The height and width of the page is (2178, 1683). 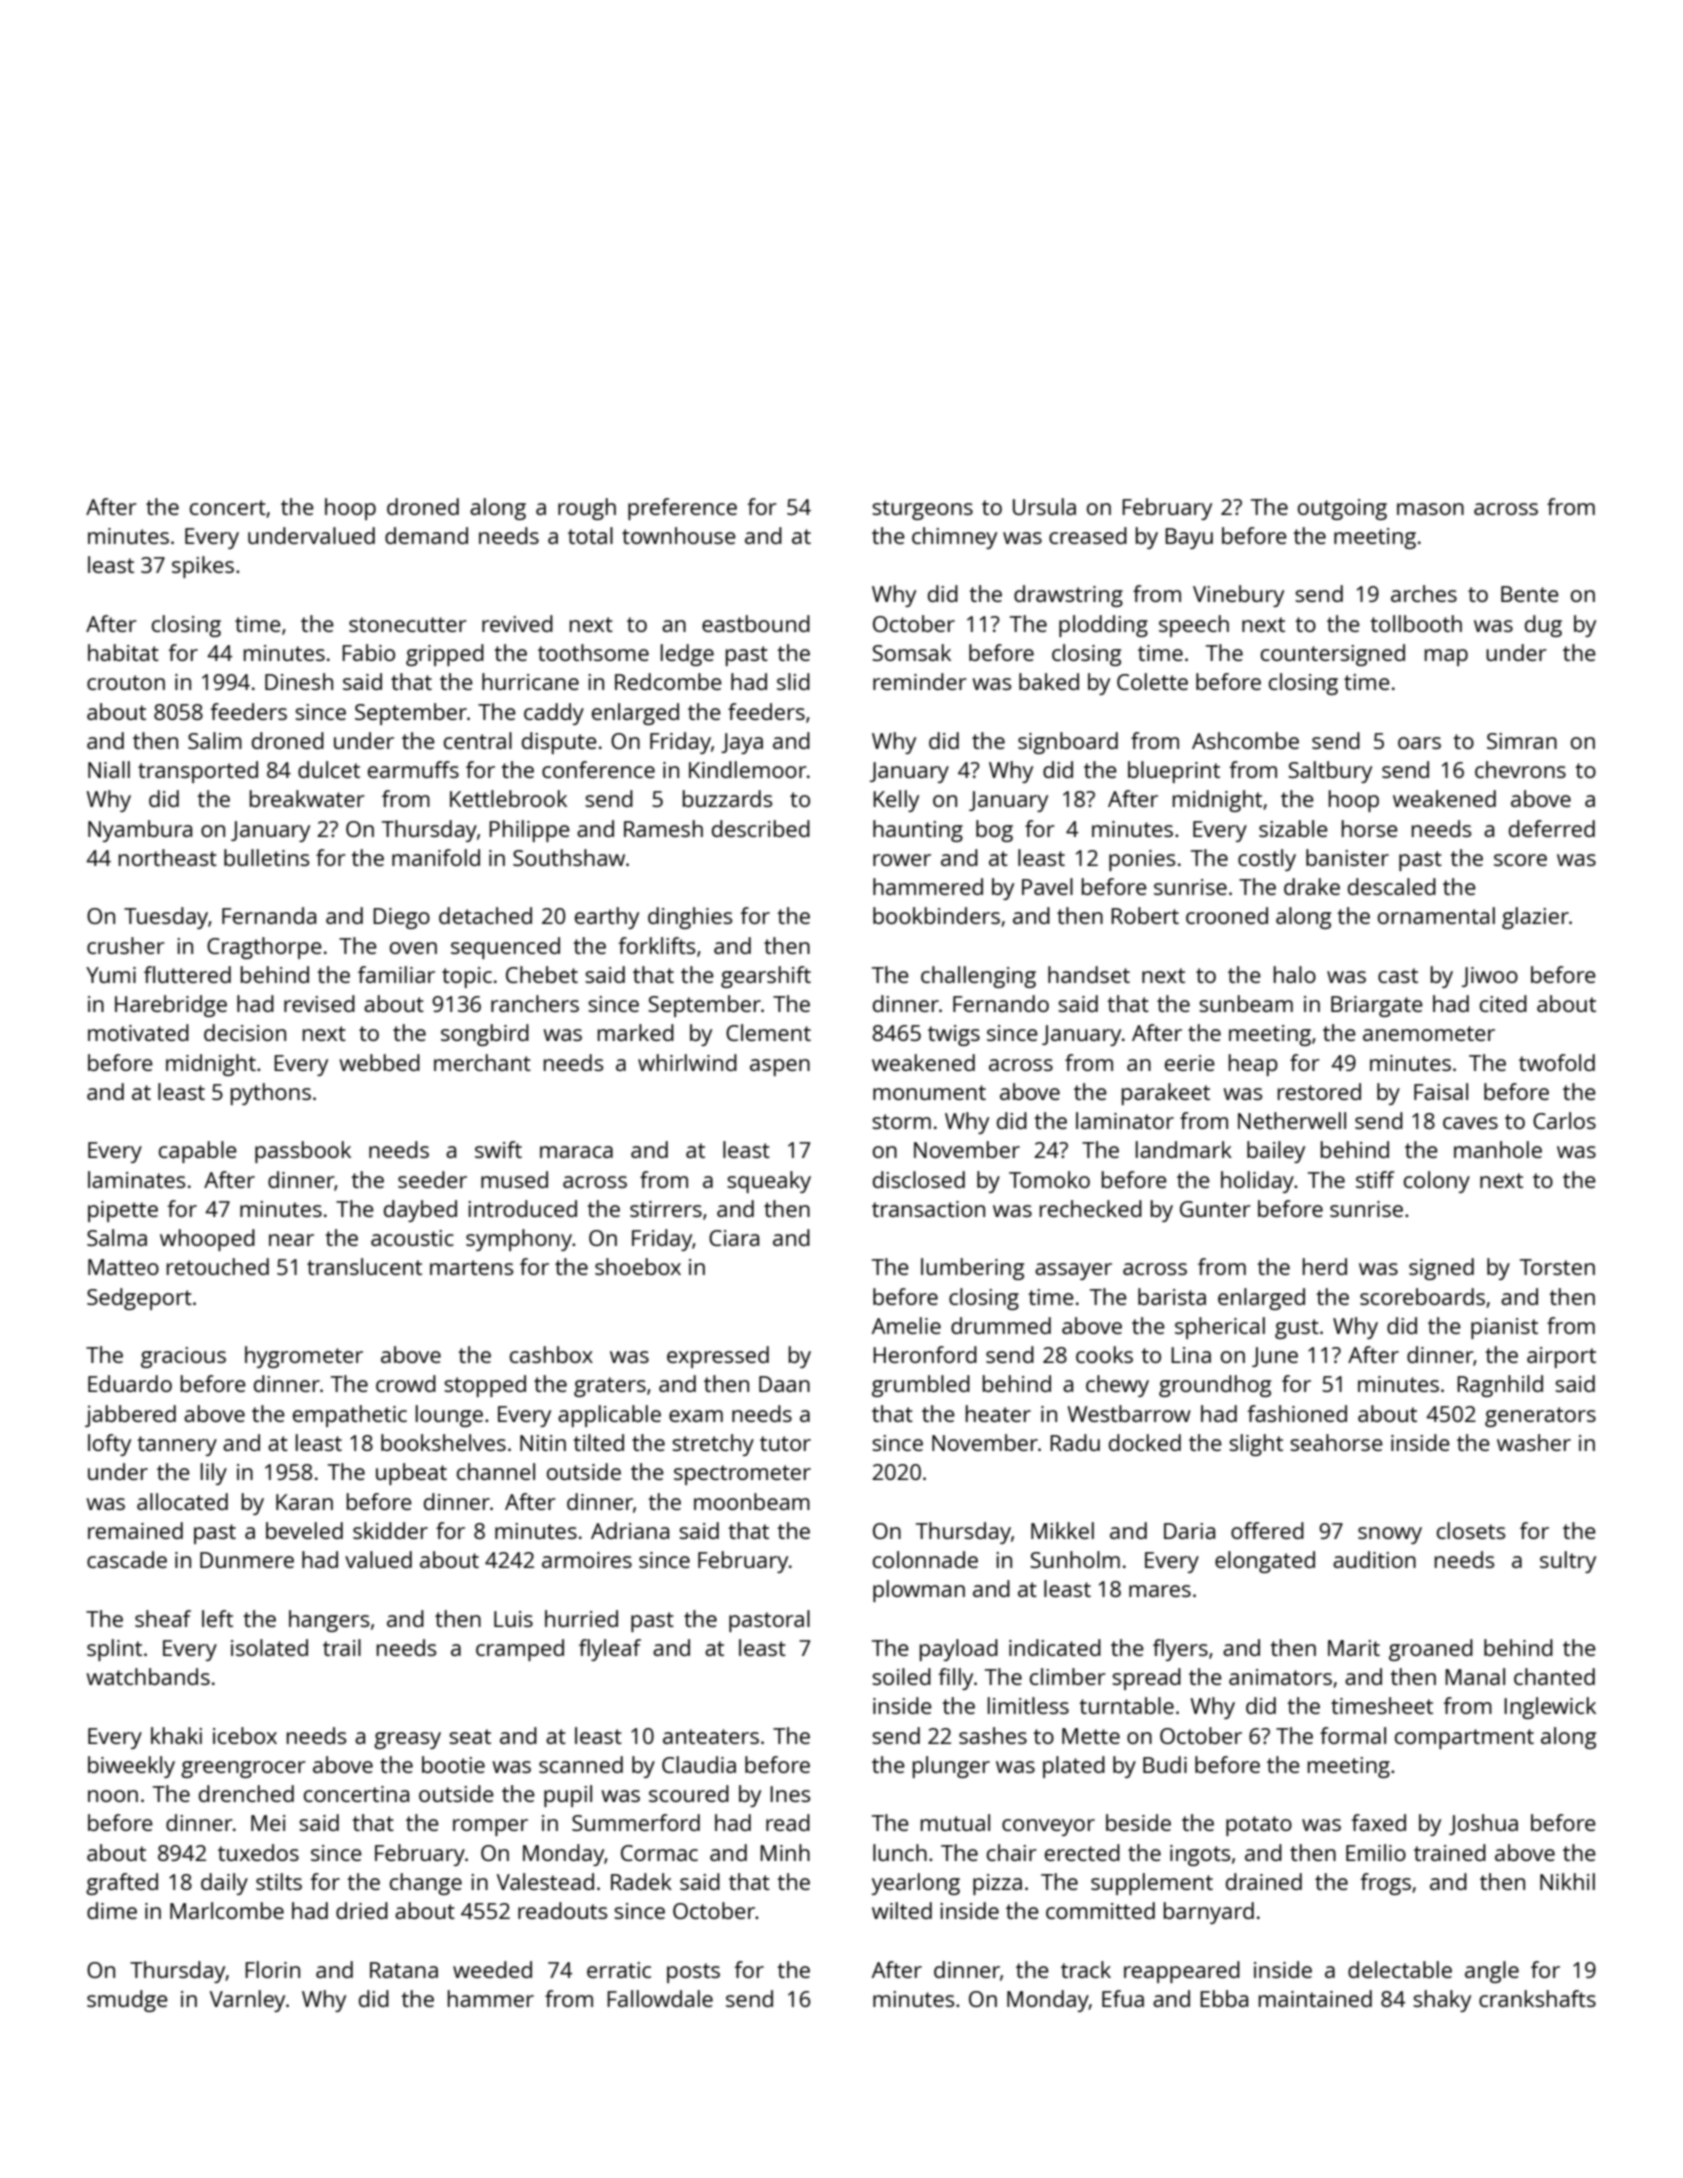 I want to click on Simran, so click(x=1522, y=741).
